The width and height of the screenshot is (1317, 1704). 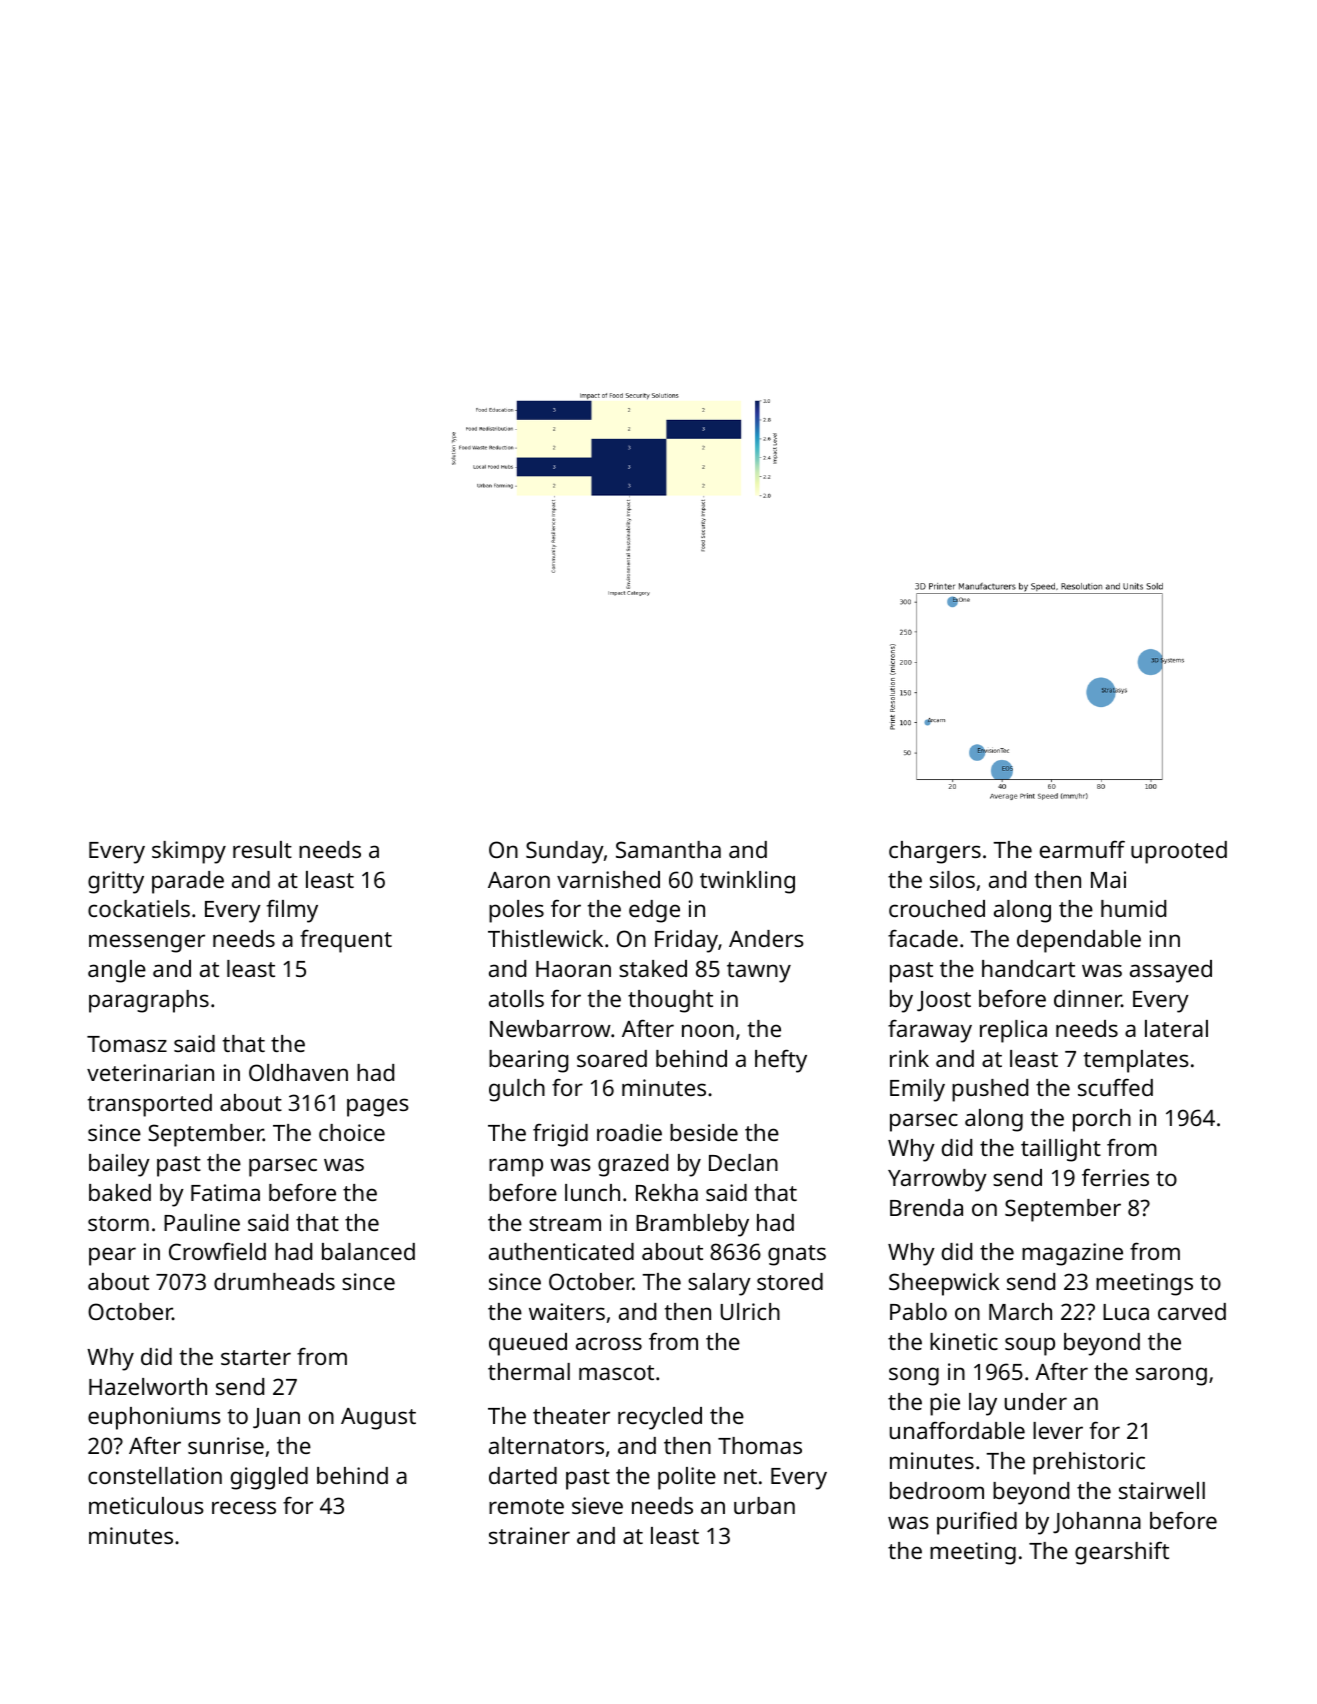 I want to click on kinetic, so click(x=964, y=1341).
